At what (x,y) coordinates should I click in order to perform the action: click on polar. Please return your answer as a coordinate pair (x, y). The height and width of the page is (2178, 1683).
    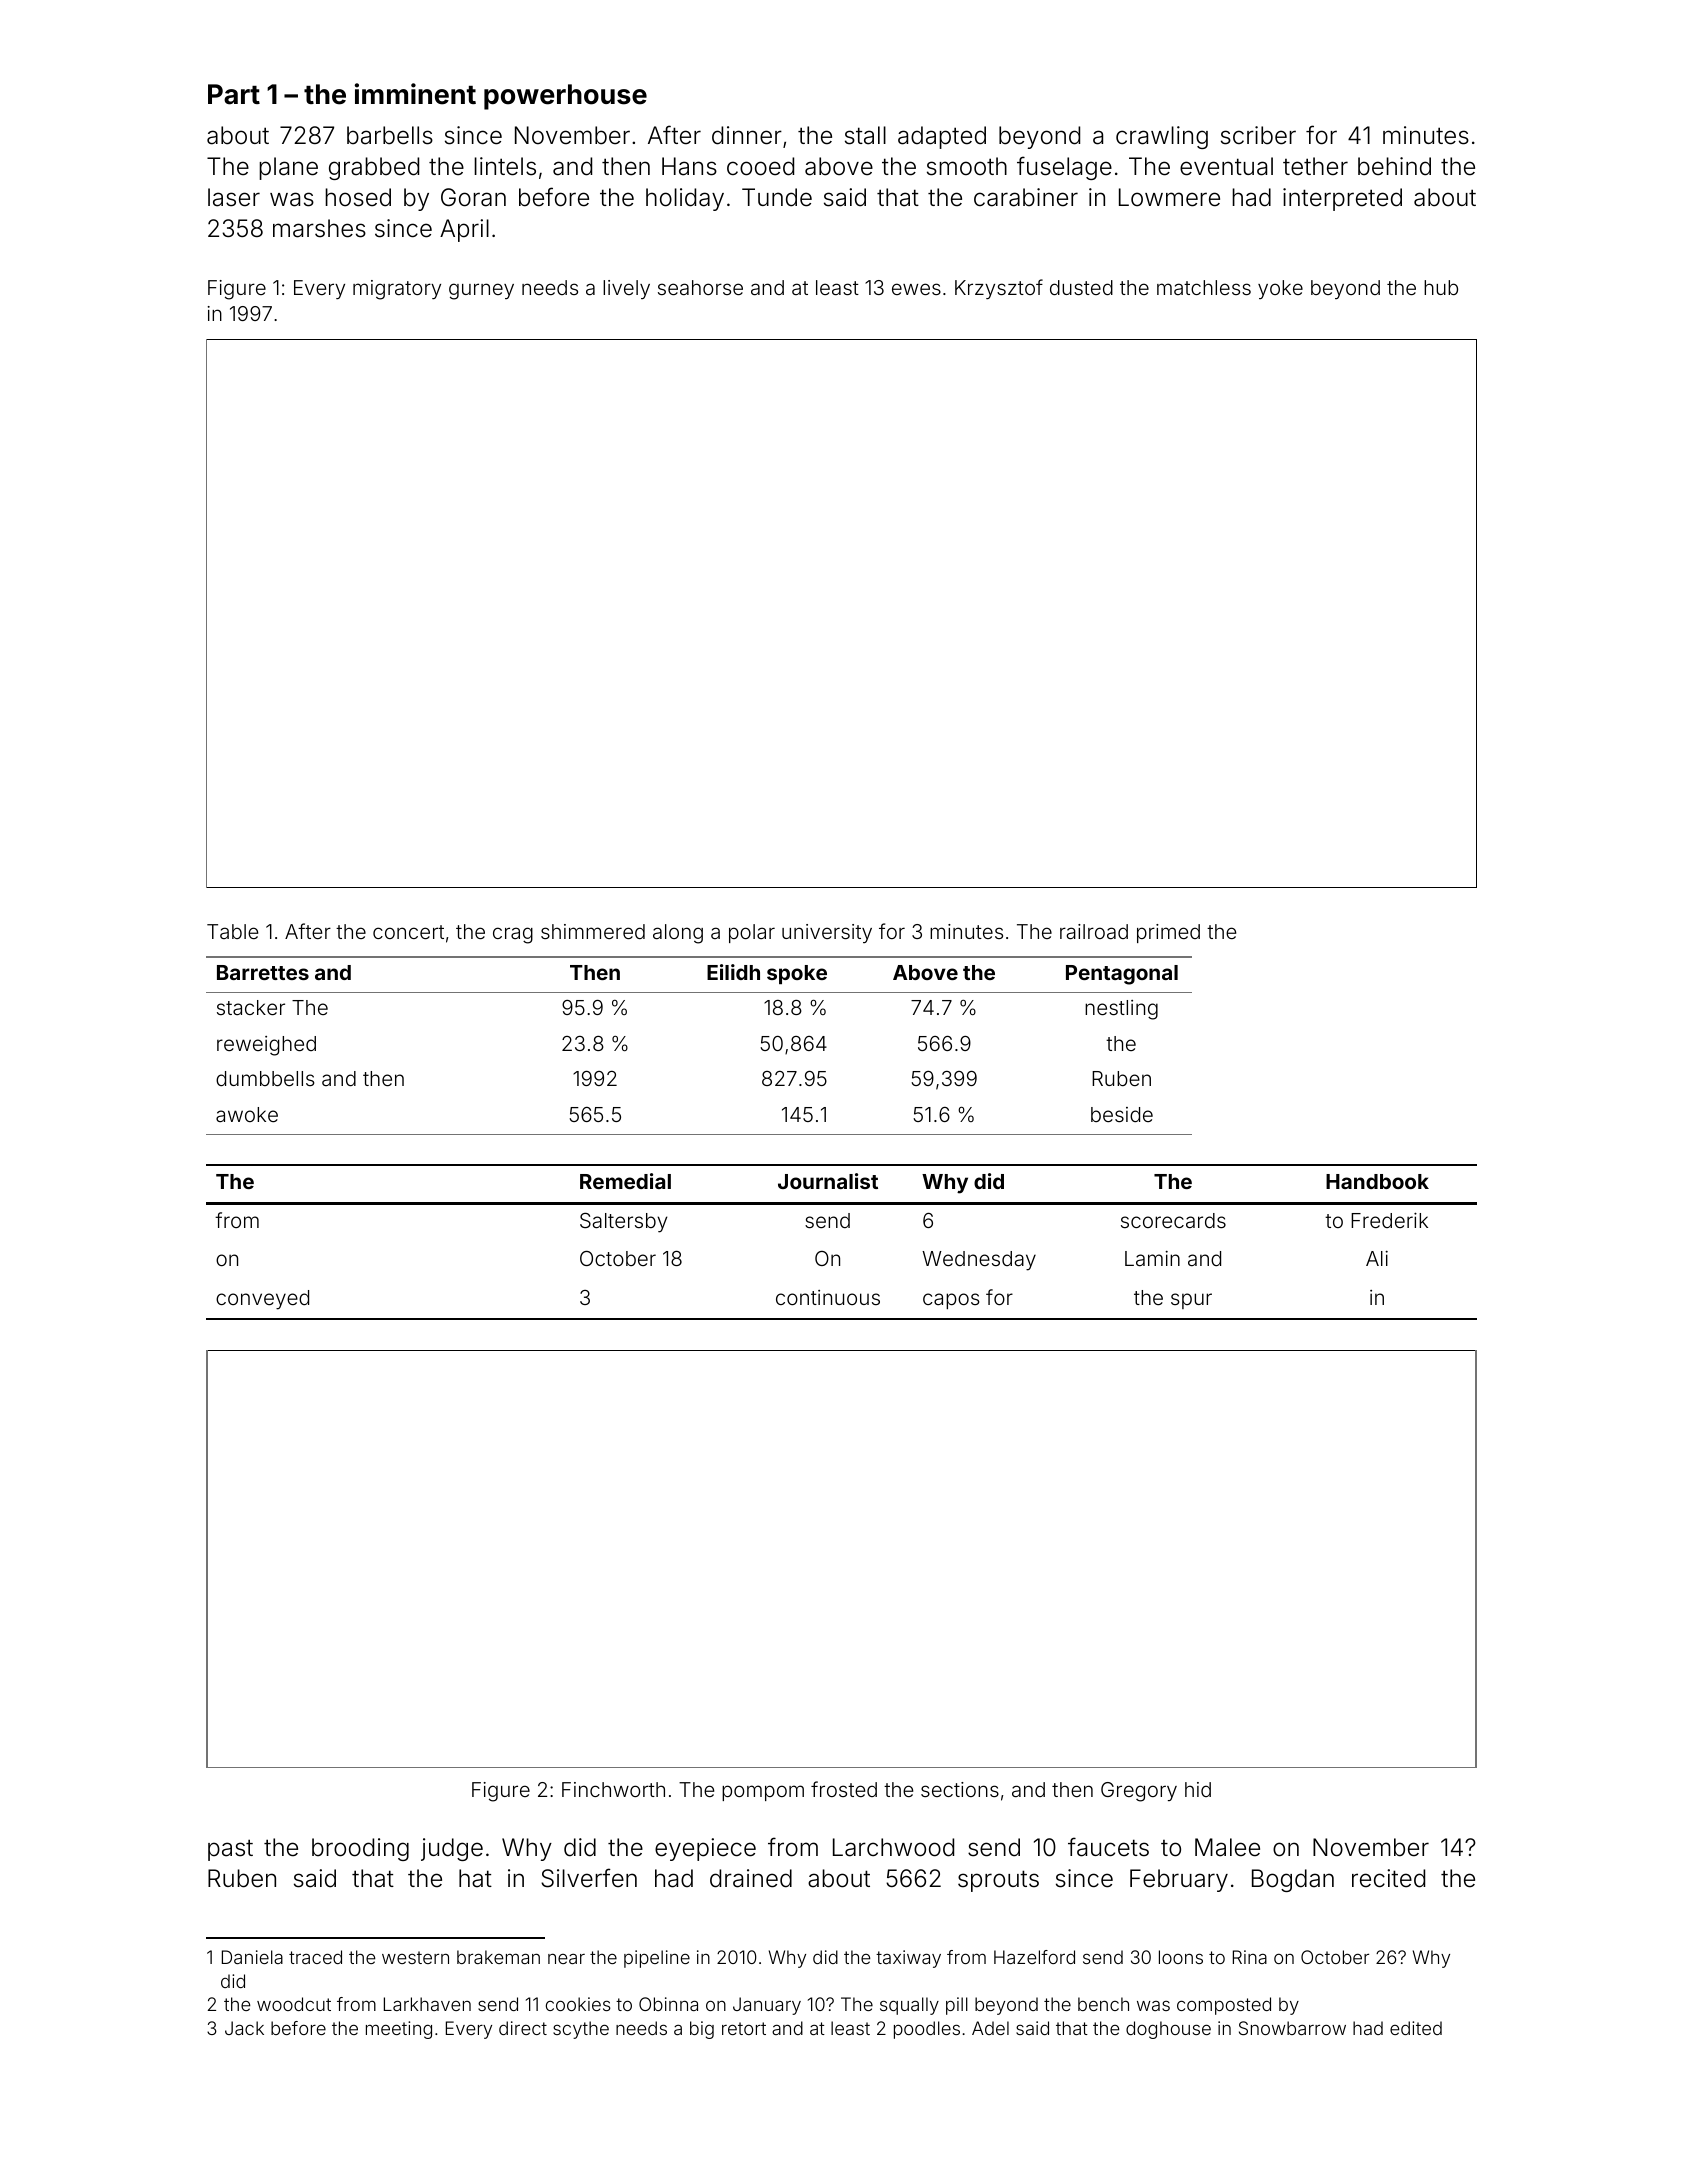
    Looking at the image, I should click on (752, 933).
